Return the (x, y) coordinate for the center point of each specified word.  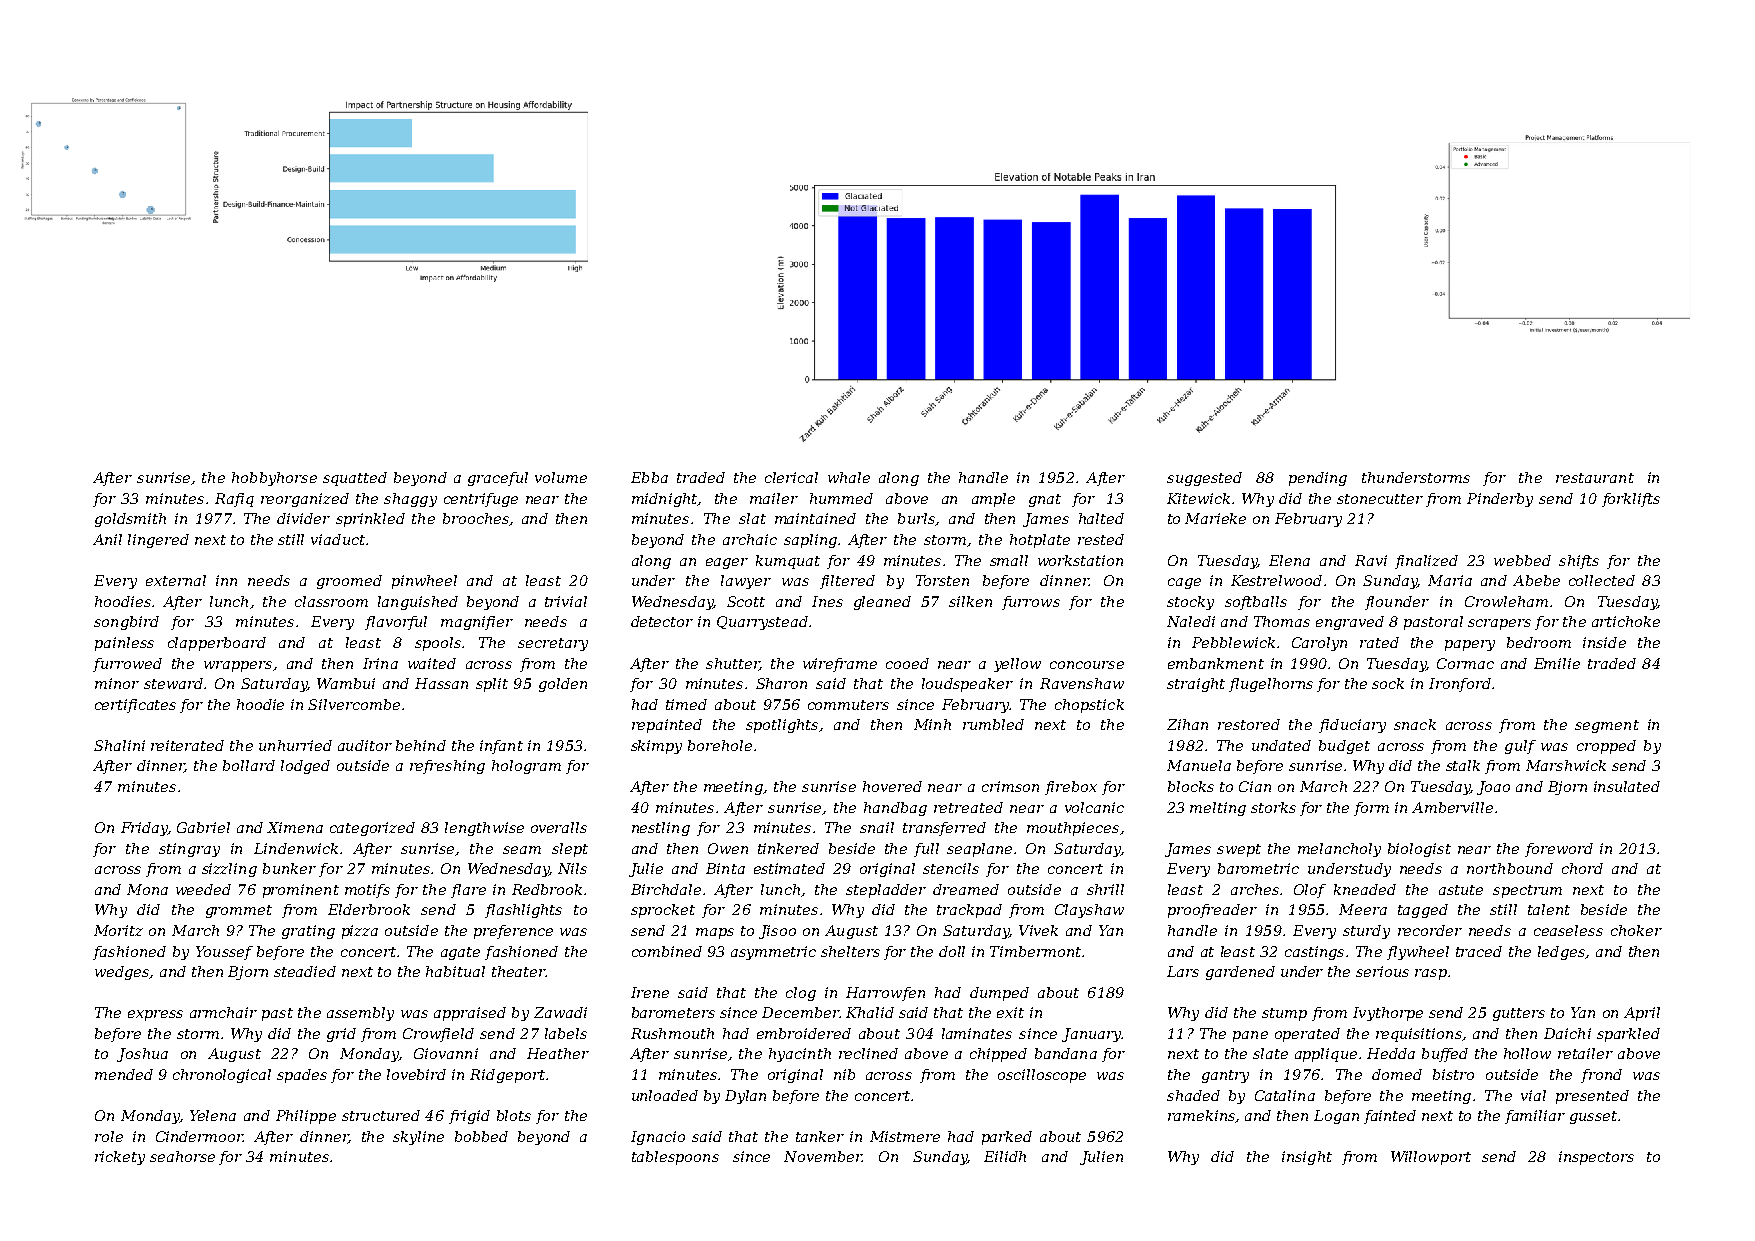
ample (993, 500)
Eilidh (1005, 1156)
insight (1307, 1158)
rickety (120, 1158)
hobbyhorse (274, 479)
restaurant (1595, 478)
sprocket (663, 911)
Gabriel (203, 827)
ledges (1561, 953)
